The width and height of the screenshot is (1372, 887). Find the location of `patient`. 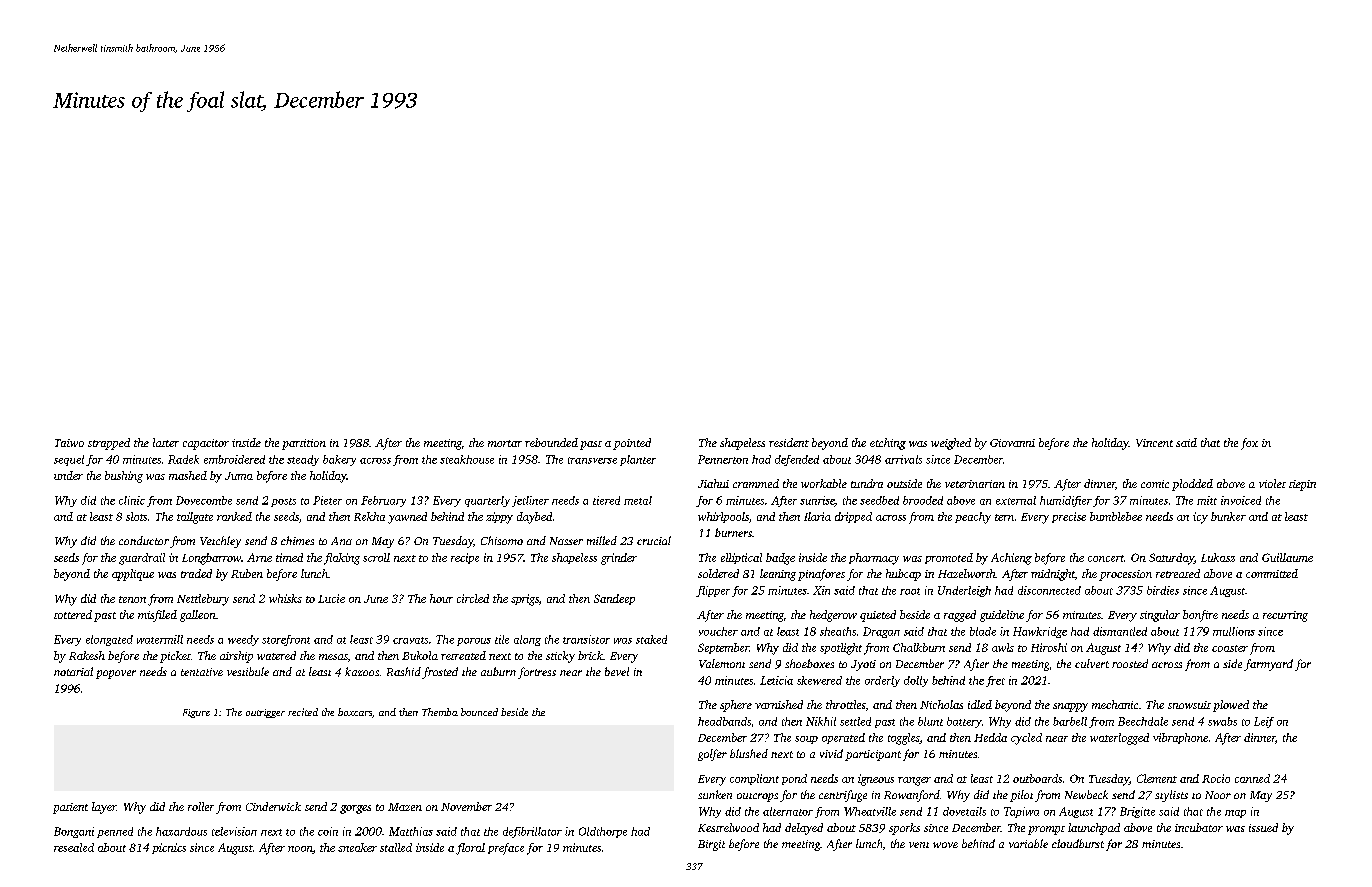

patient is located at coordinates (70, 808).
